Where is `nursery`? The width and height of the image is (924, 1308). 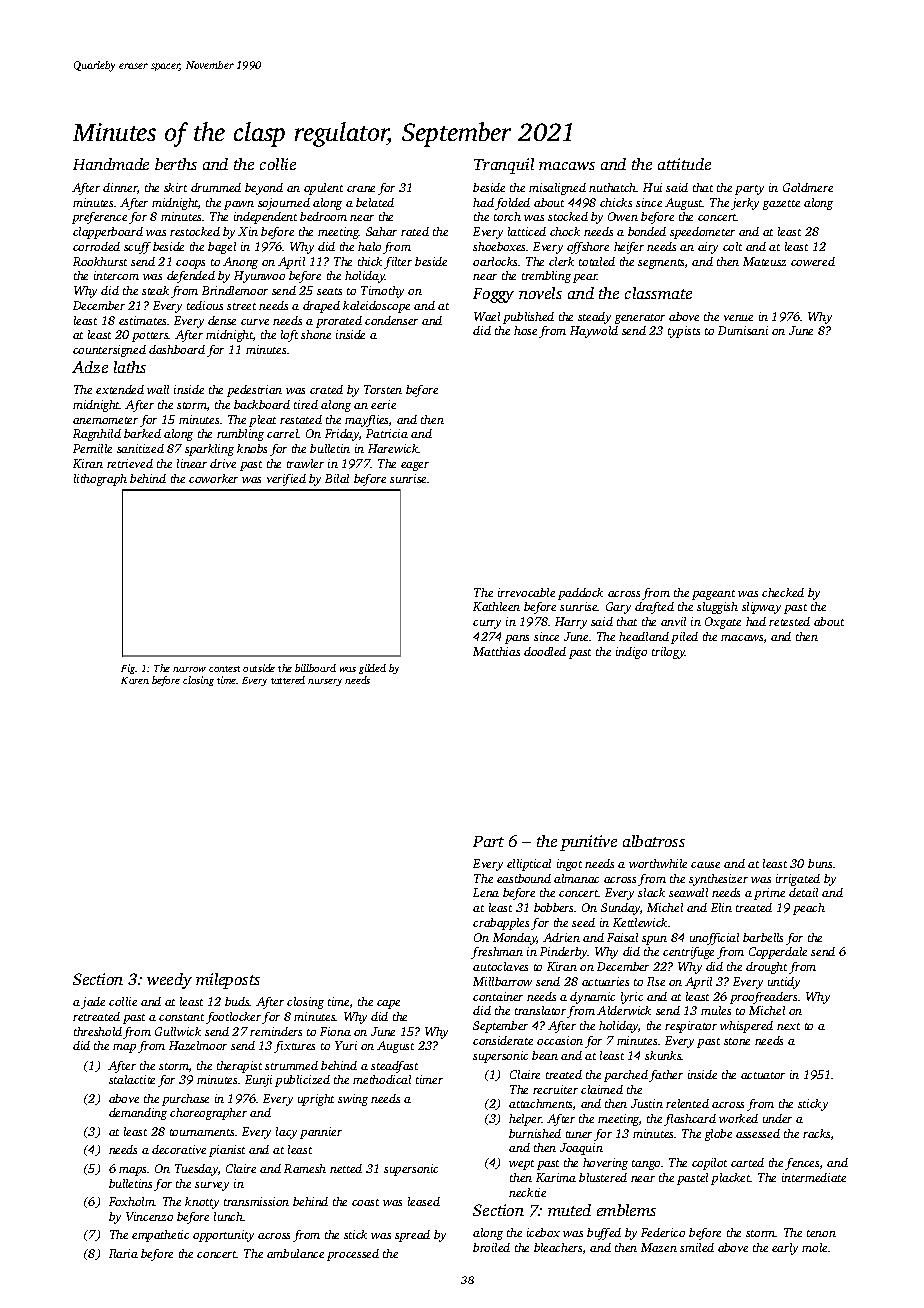
nursery is located at coordinates (325, 682).
